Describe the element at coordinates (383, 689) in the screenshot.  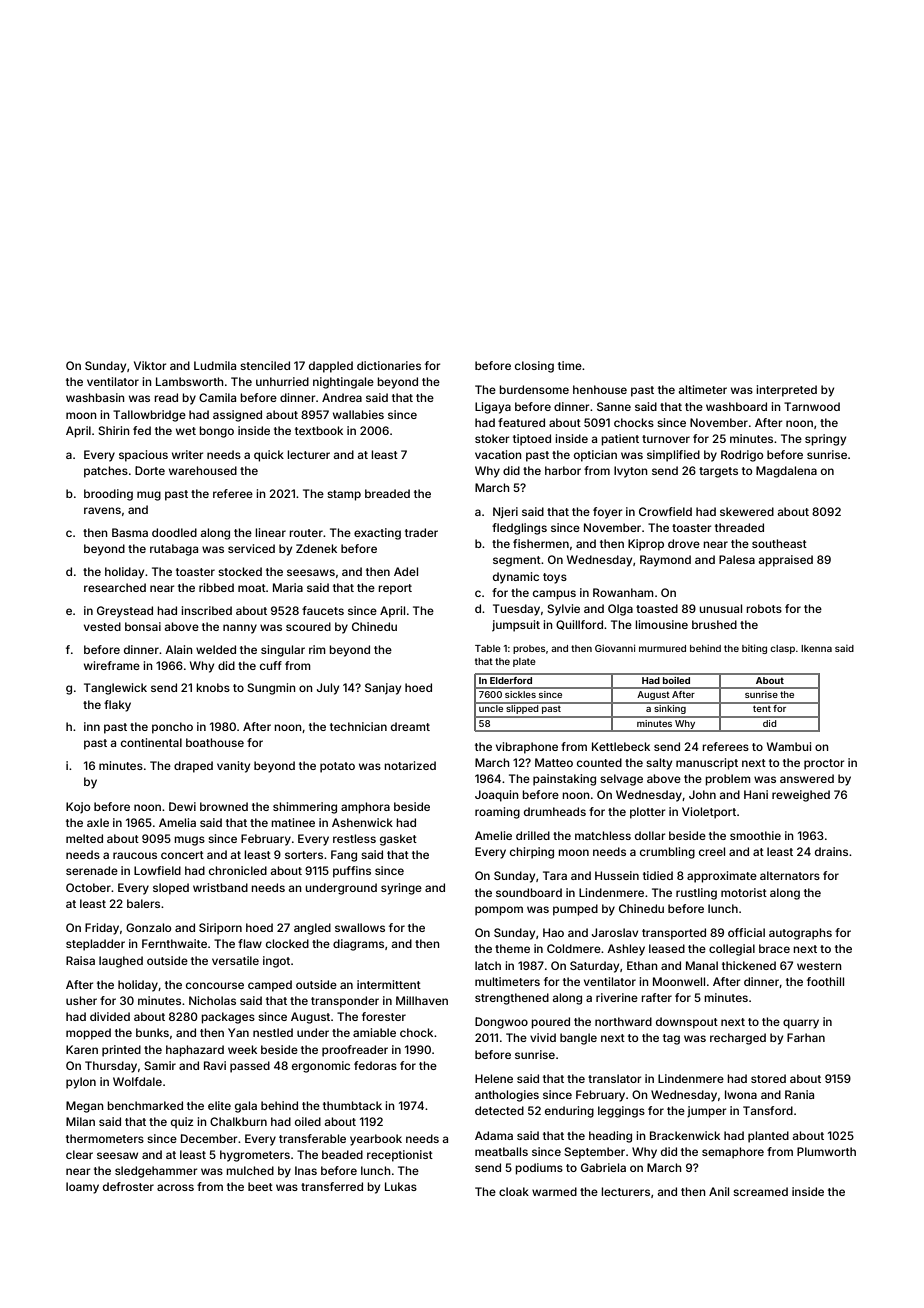
I see `Sanjay` at that location.
